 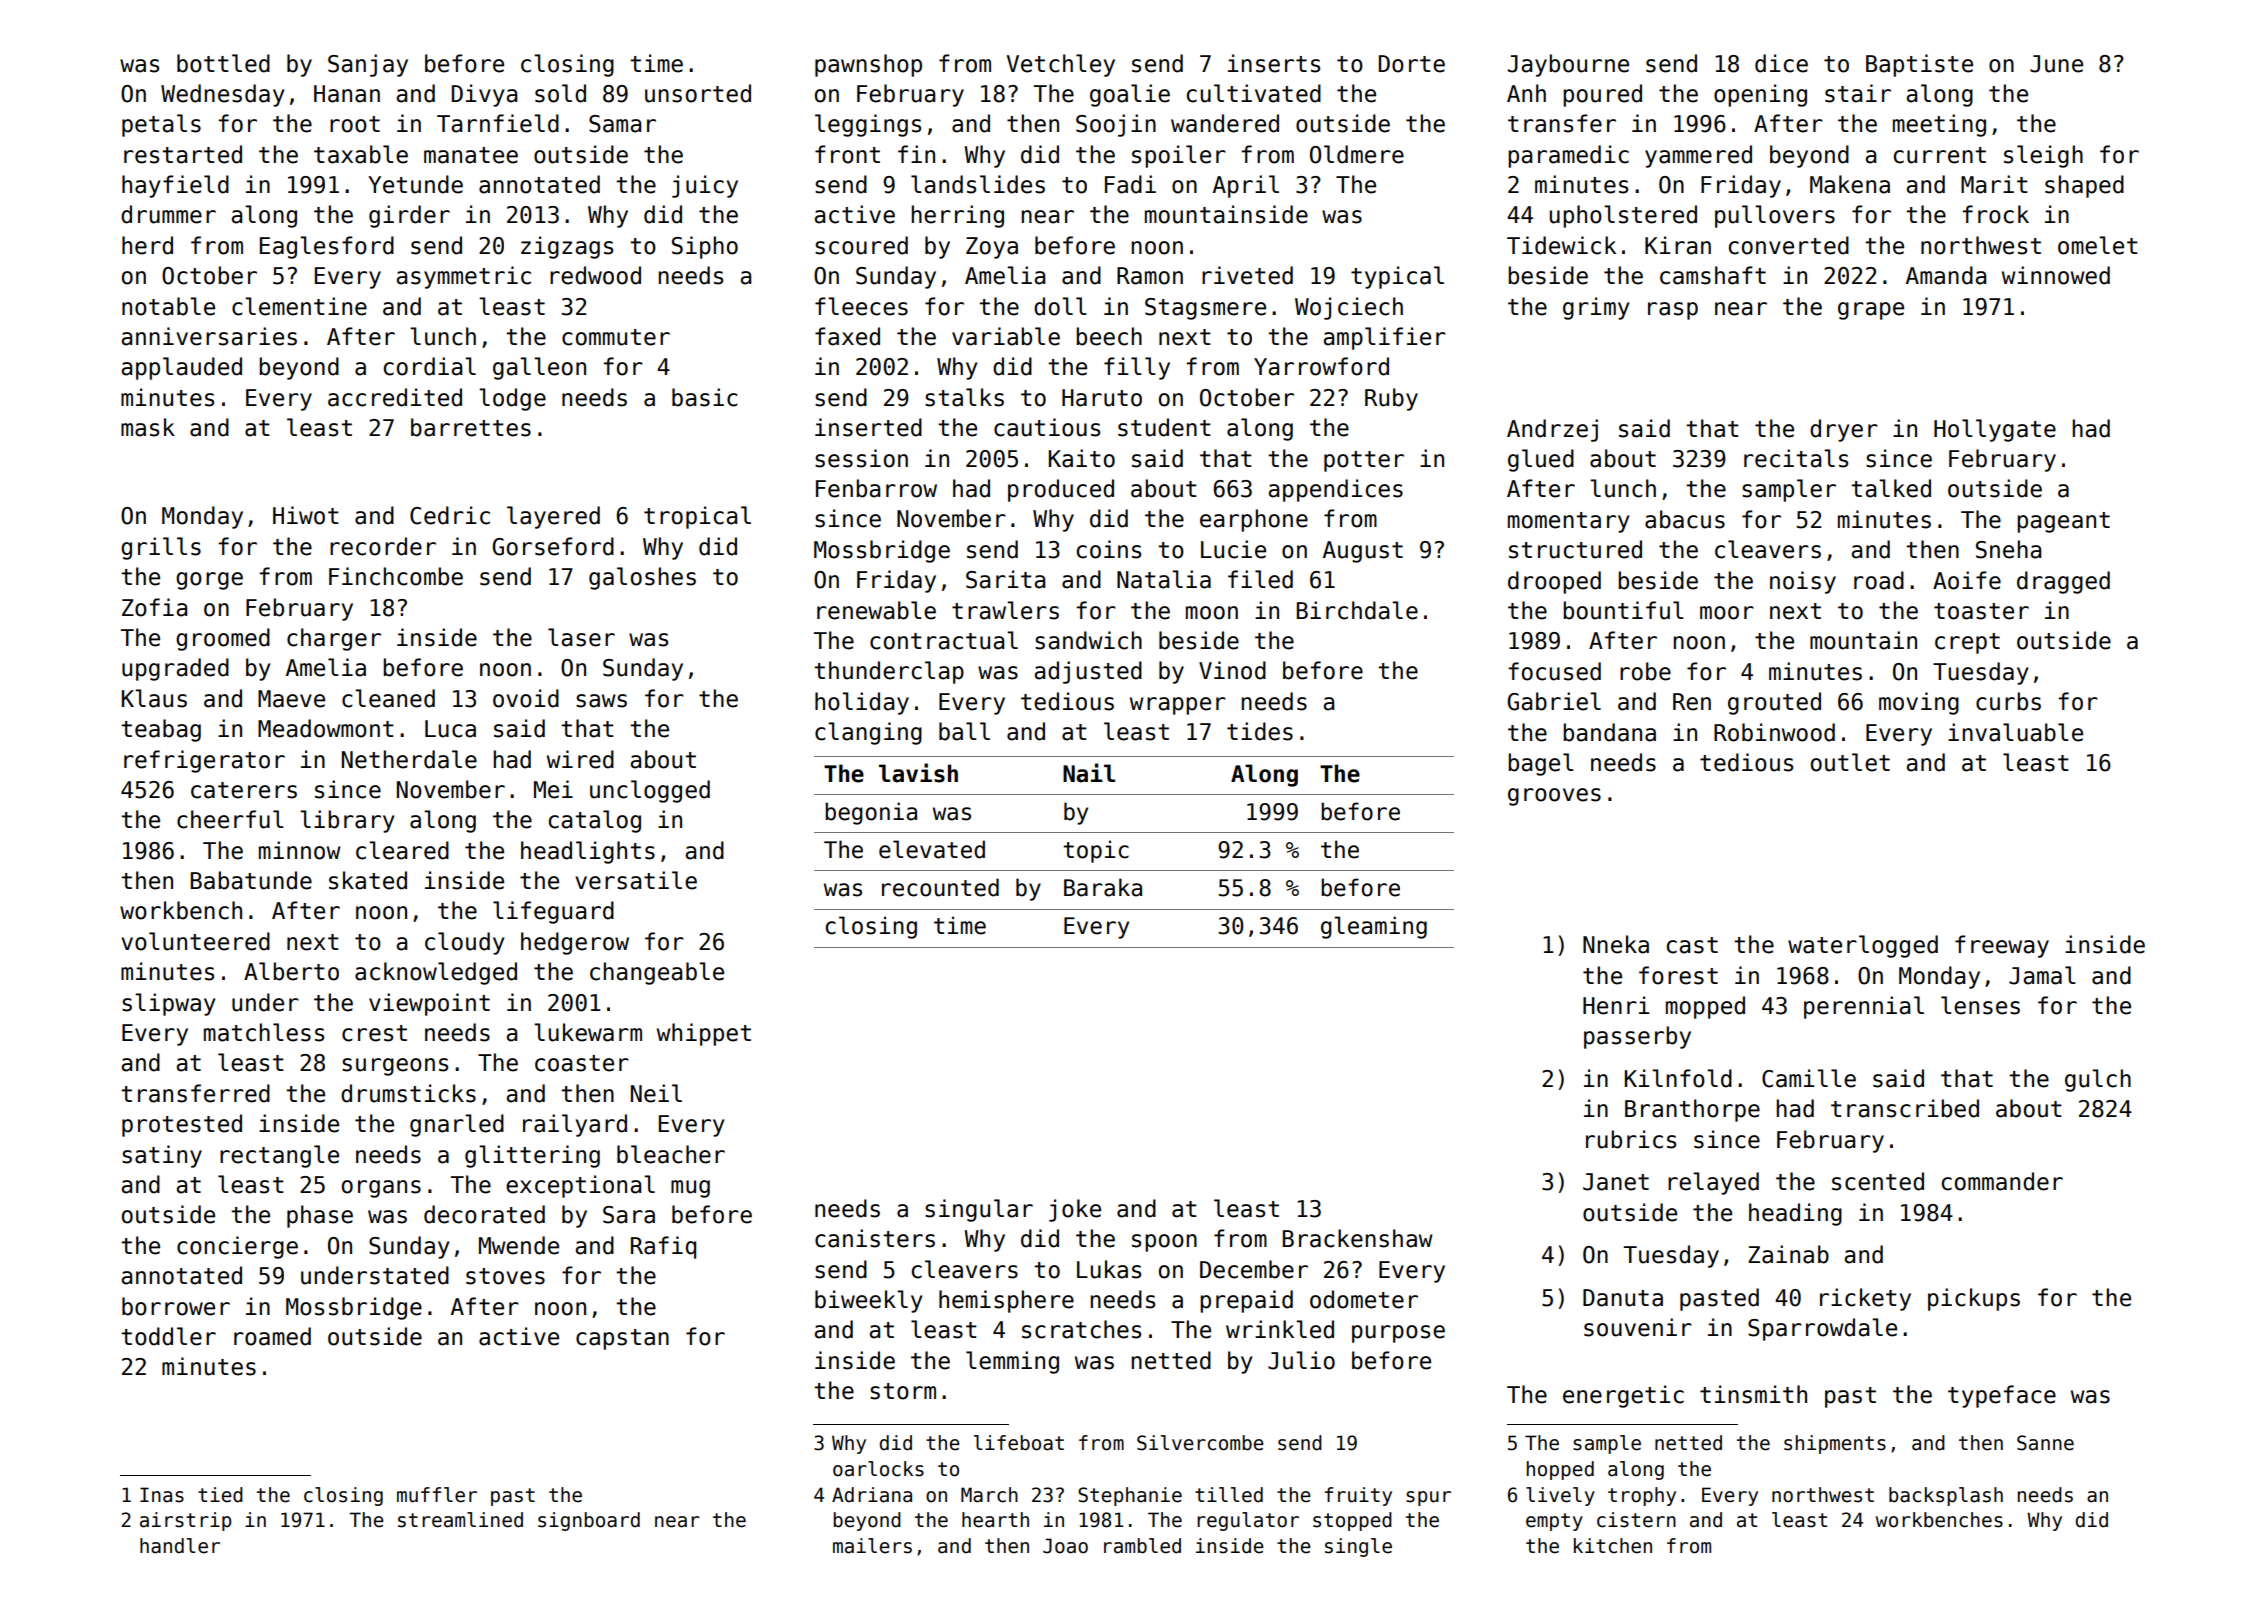 What do you see at coordinates (1850, 762) in the screenshot?
I see `outlet` at bounding box center [1850, 762].
